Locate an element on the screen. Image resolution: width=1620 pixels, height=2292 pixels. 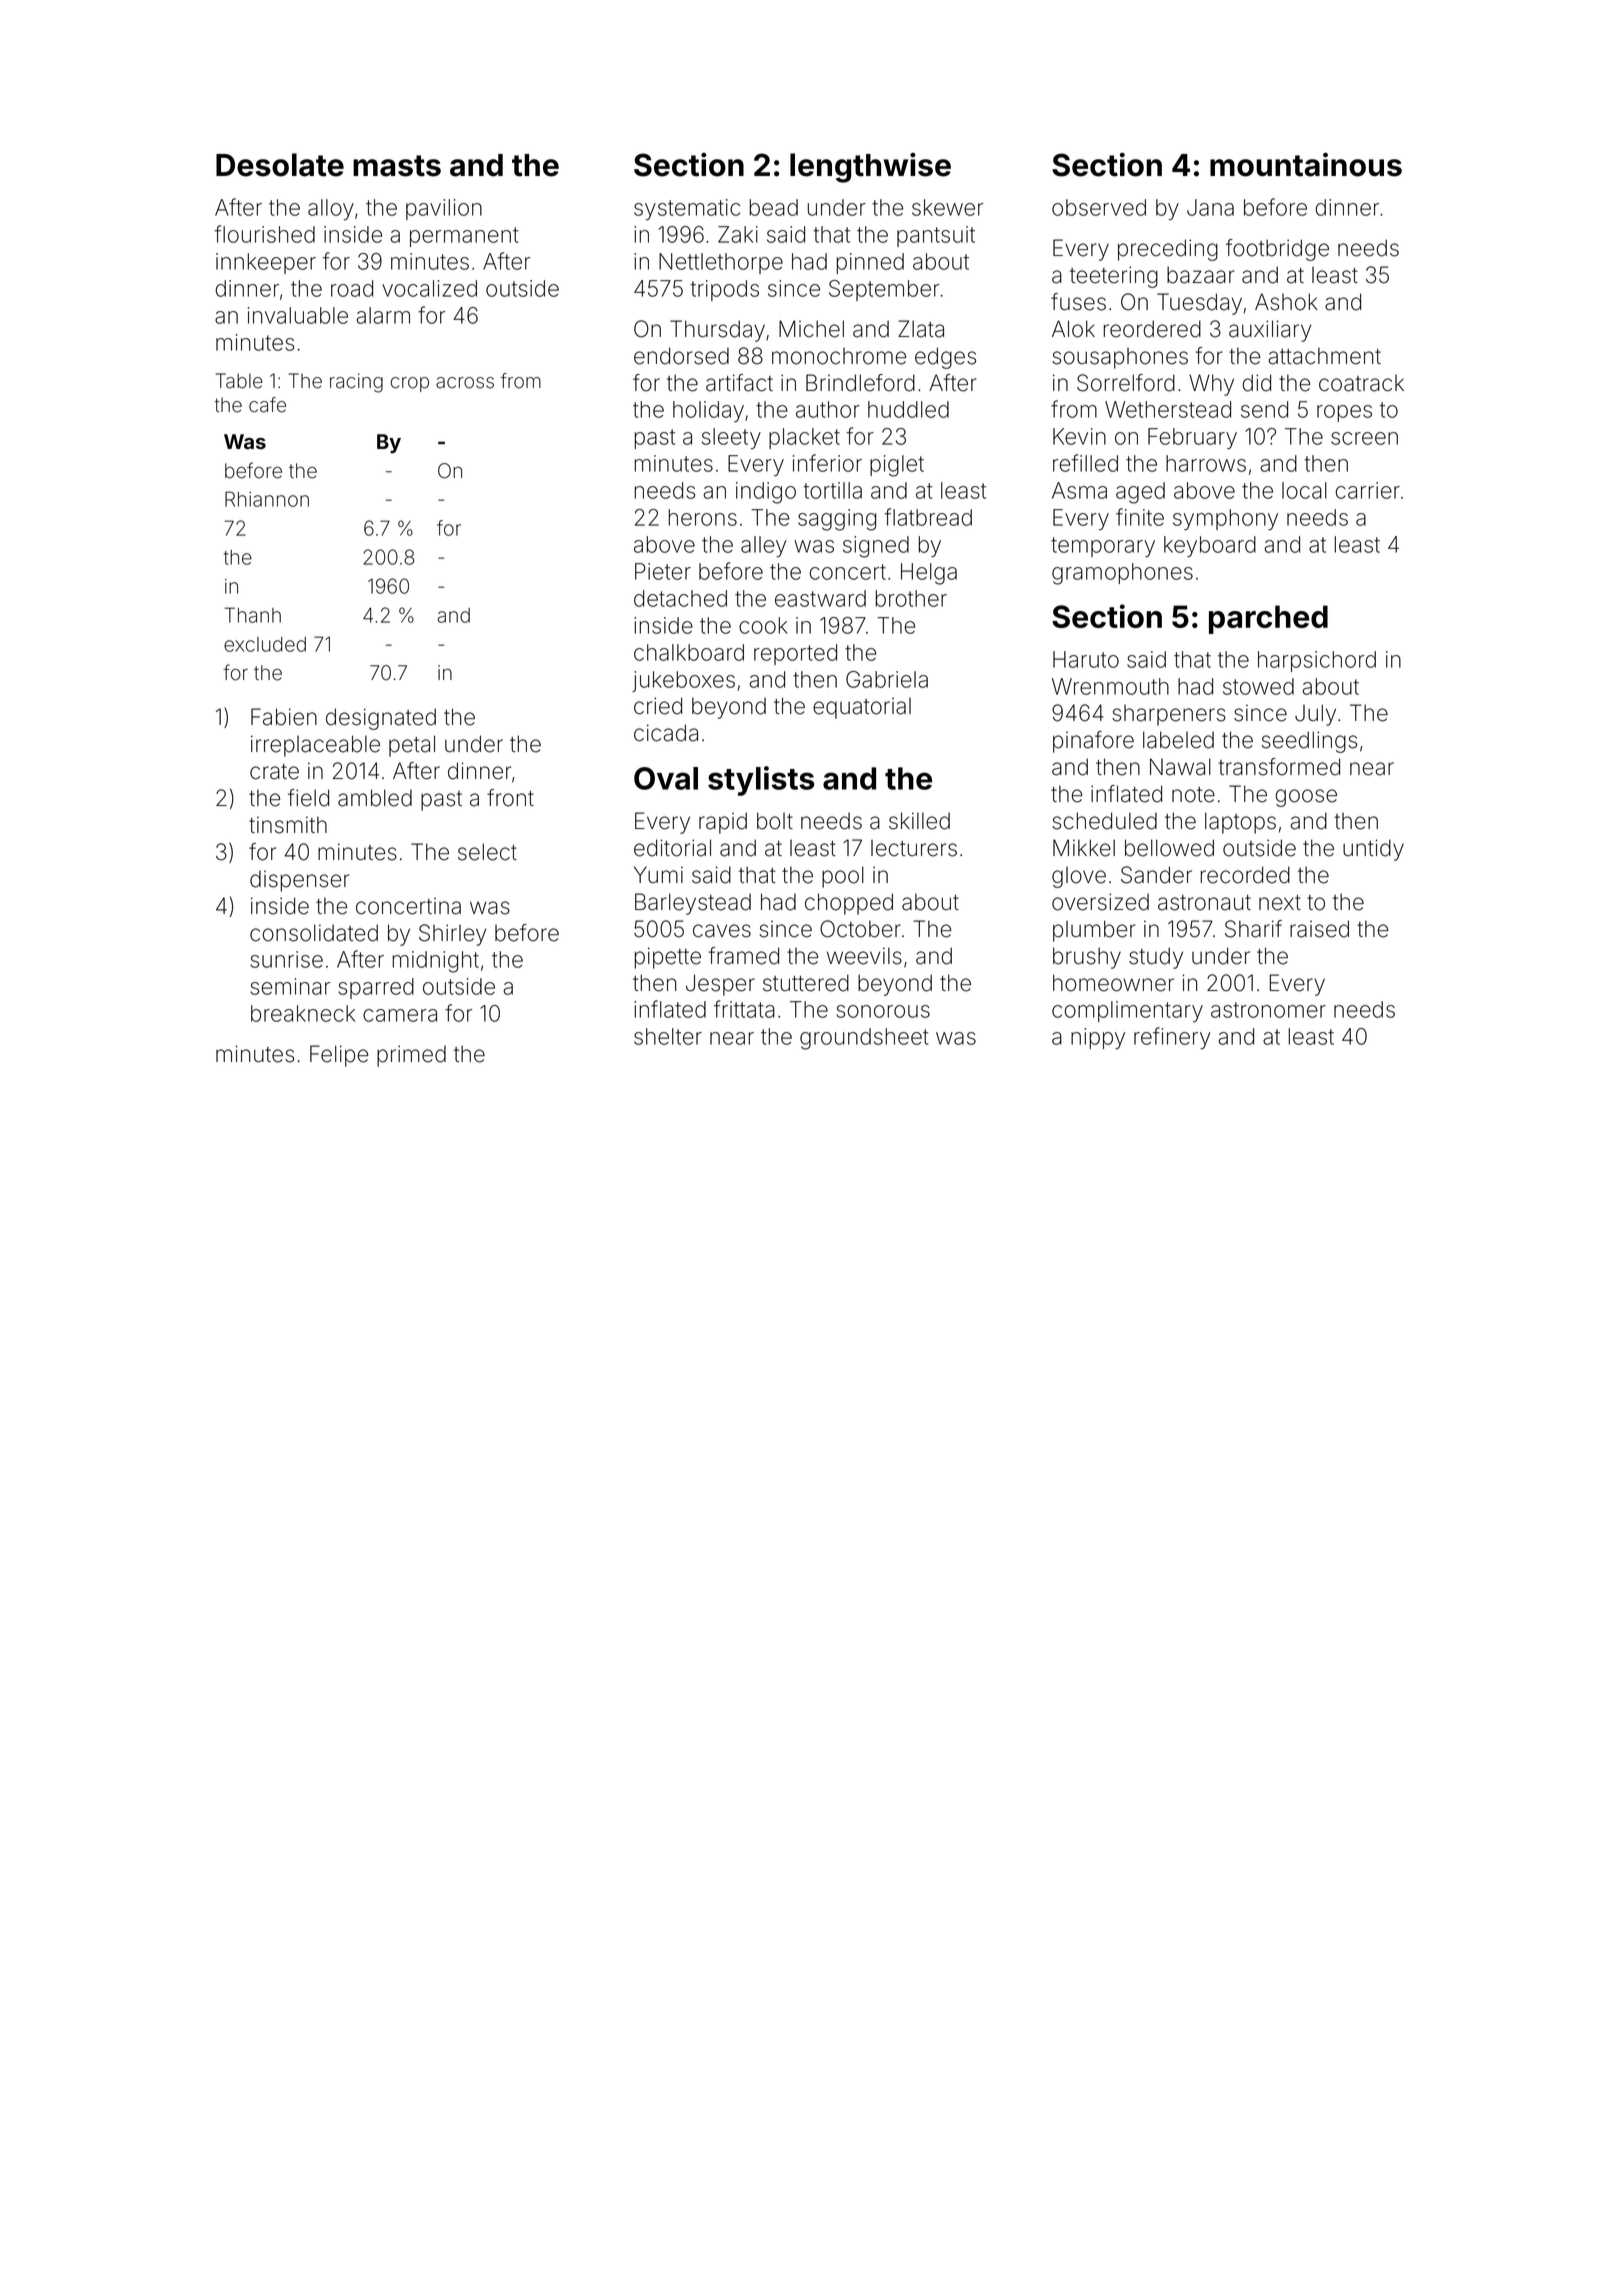
flatbread is located at coordinates (928, 517).
